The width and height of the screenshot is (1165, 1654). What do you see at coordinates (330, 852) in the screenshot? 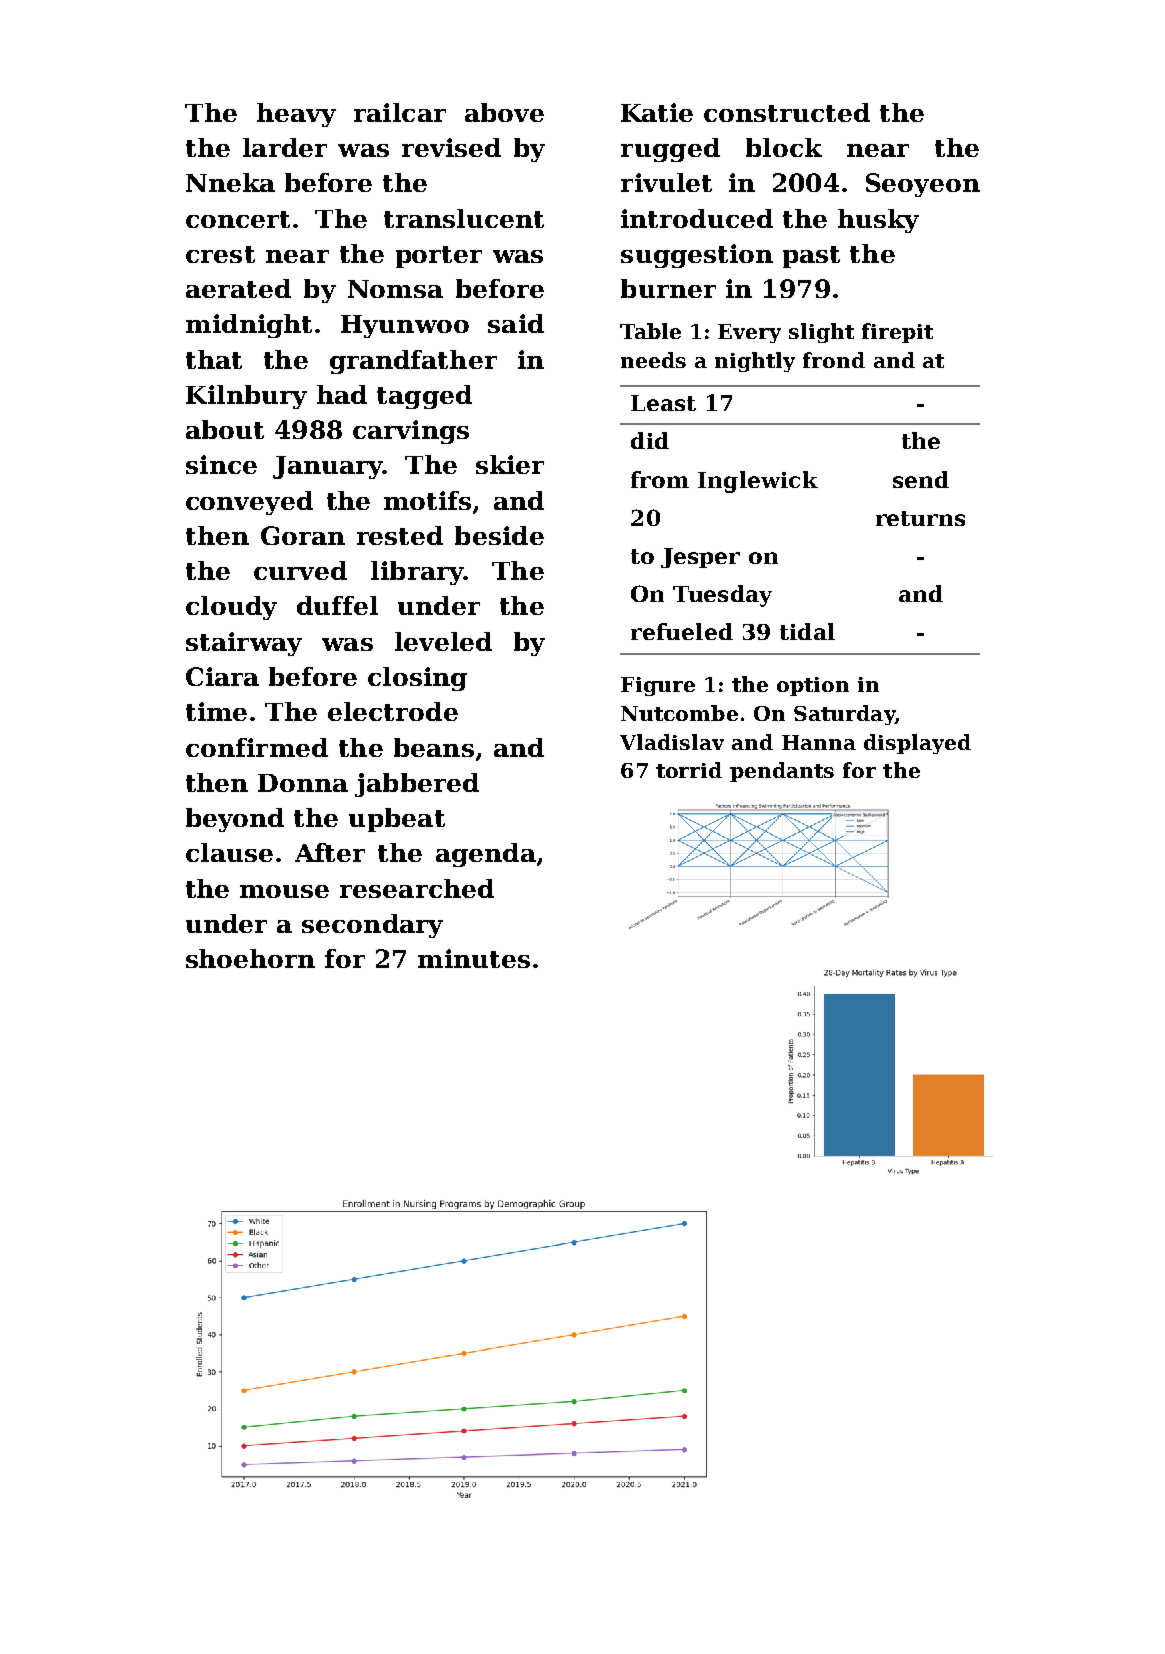
I see `After` at bounding box center [330, 852].
